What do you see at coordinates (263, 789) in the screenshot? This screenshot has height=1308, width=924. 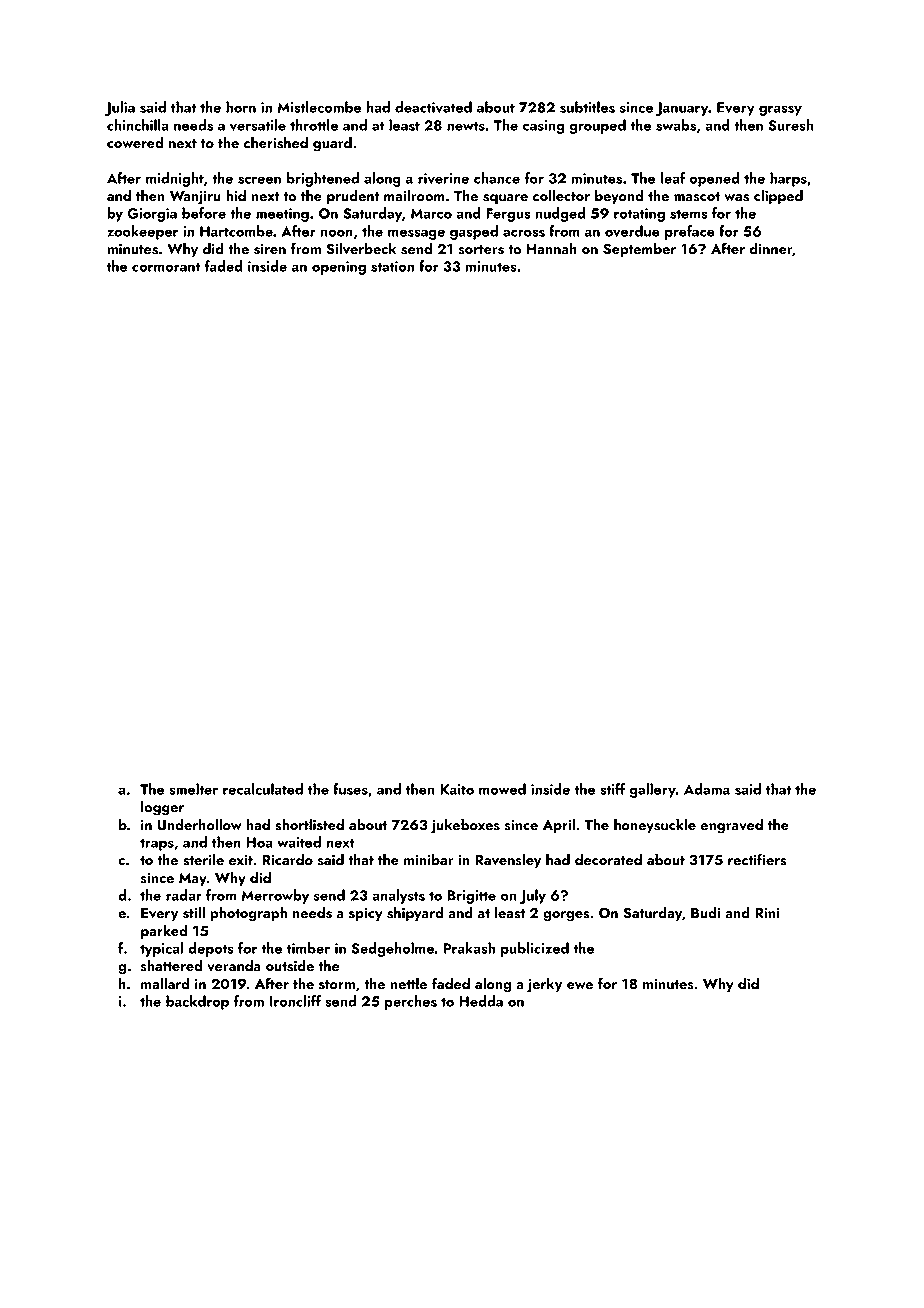 I see `recalculated` at bounding box center [263, 789].
